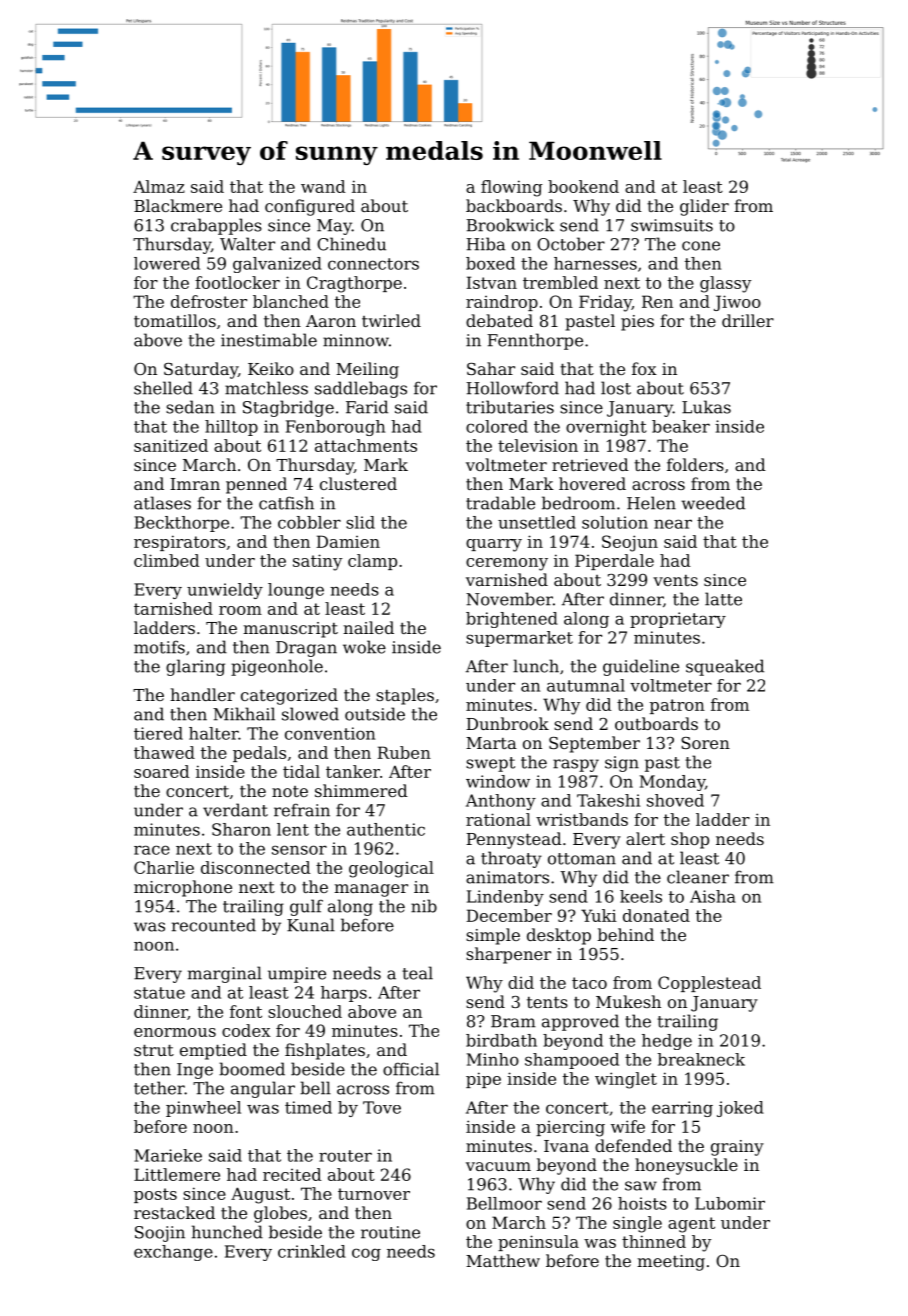  What do you see at coordinates (709, 984) in the screenshot?
I see `Copplestead` at bounding box center [709, 984].
